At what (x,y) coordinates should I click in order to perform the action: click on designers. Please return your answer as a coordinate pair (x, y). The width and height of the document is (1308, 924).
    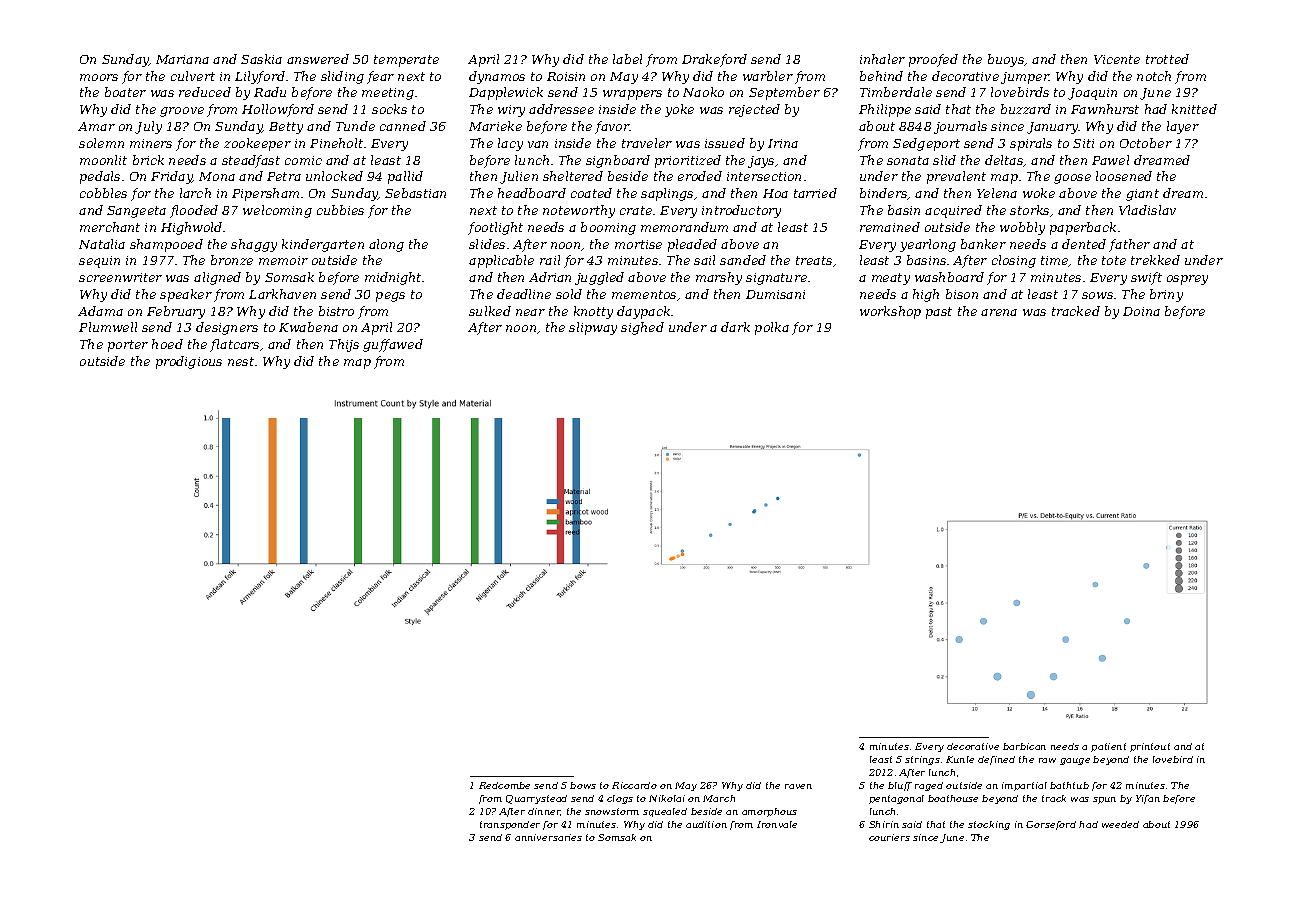
    Looking at the image, I should click on (227, 328).
